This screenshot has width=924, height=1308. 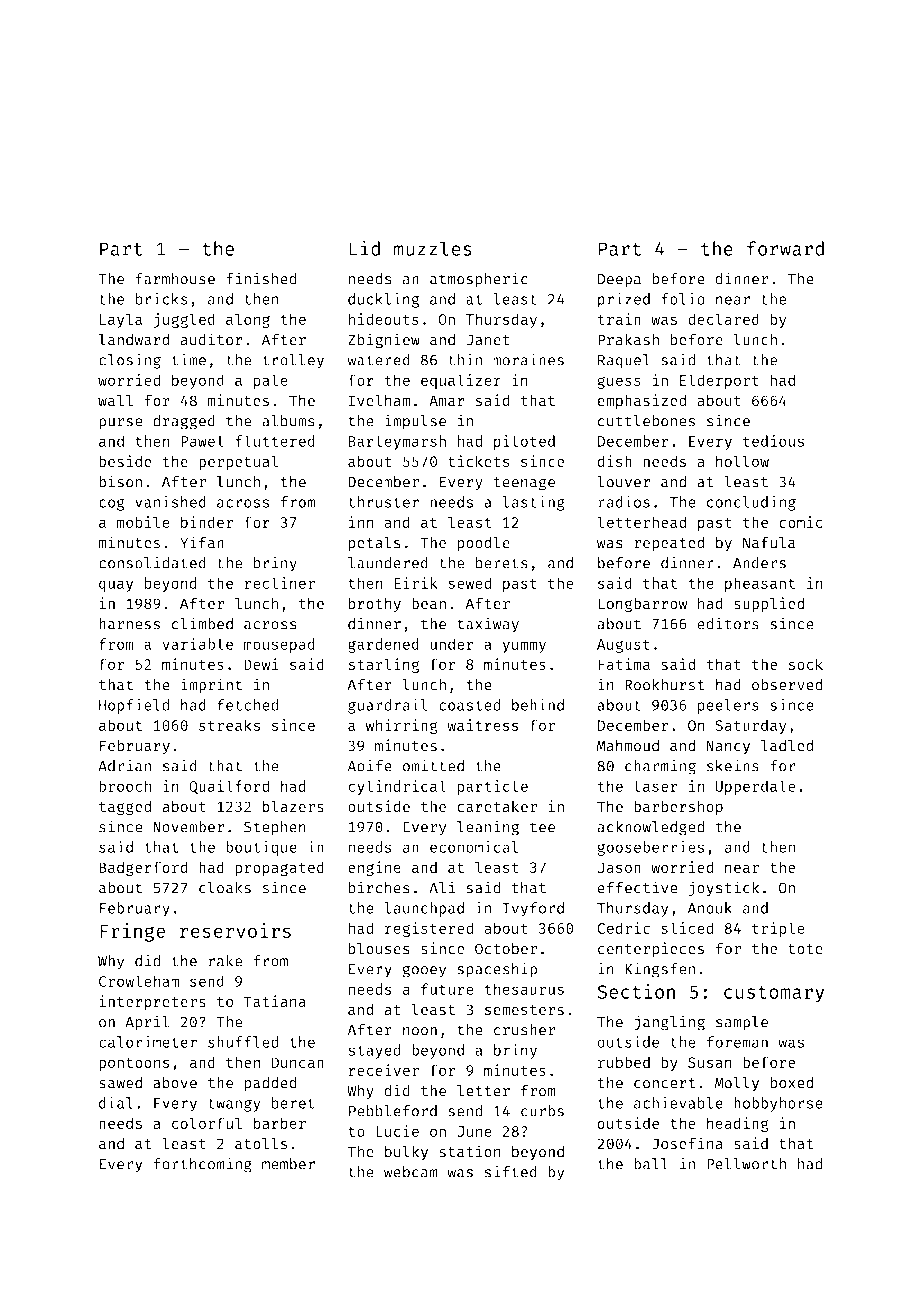 What do you see at coordinates (397, 787) in the screenshot?
I see `cylindrical` at bounding box center [397, 787].
